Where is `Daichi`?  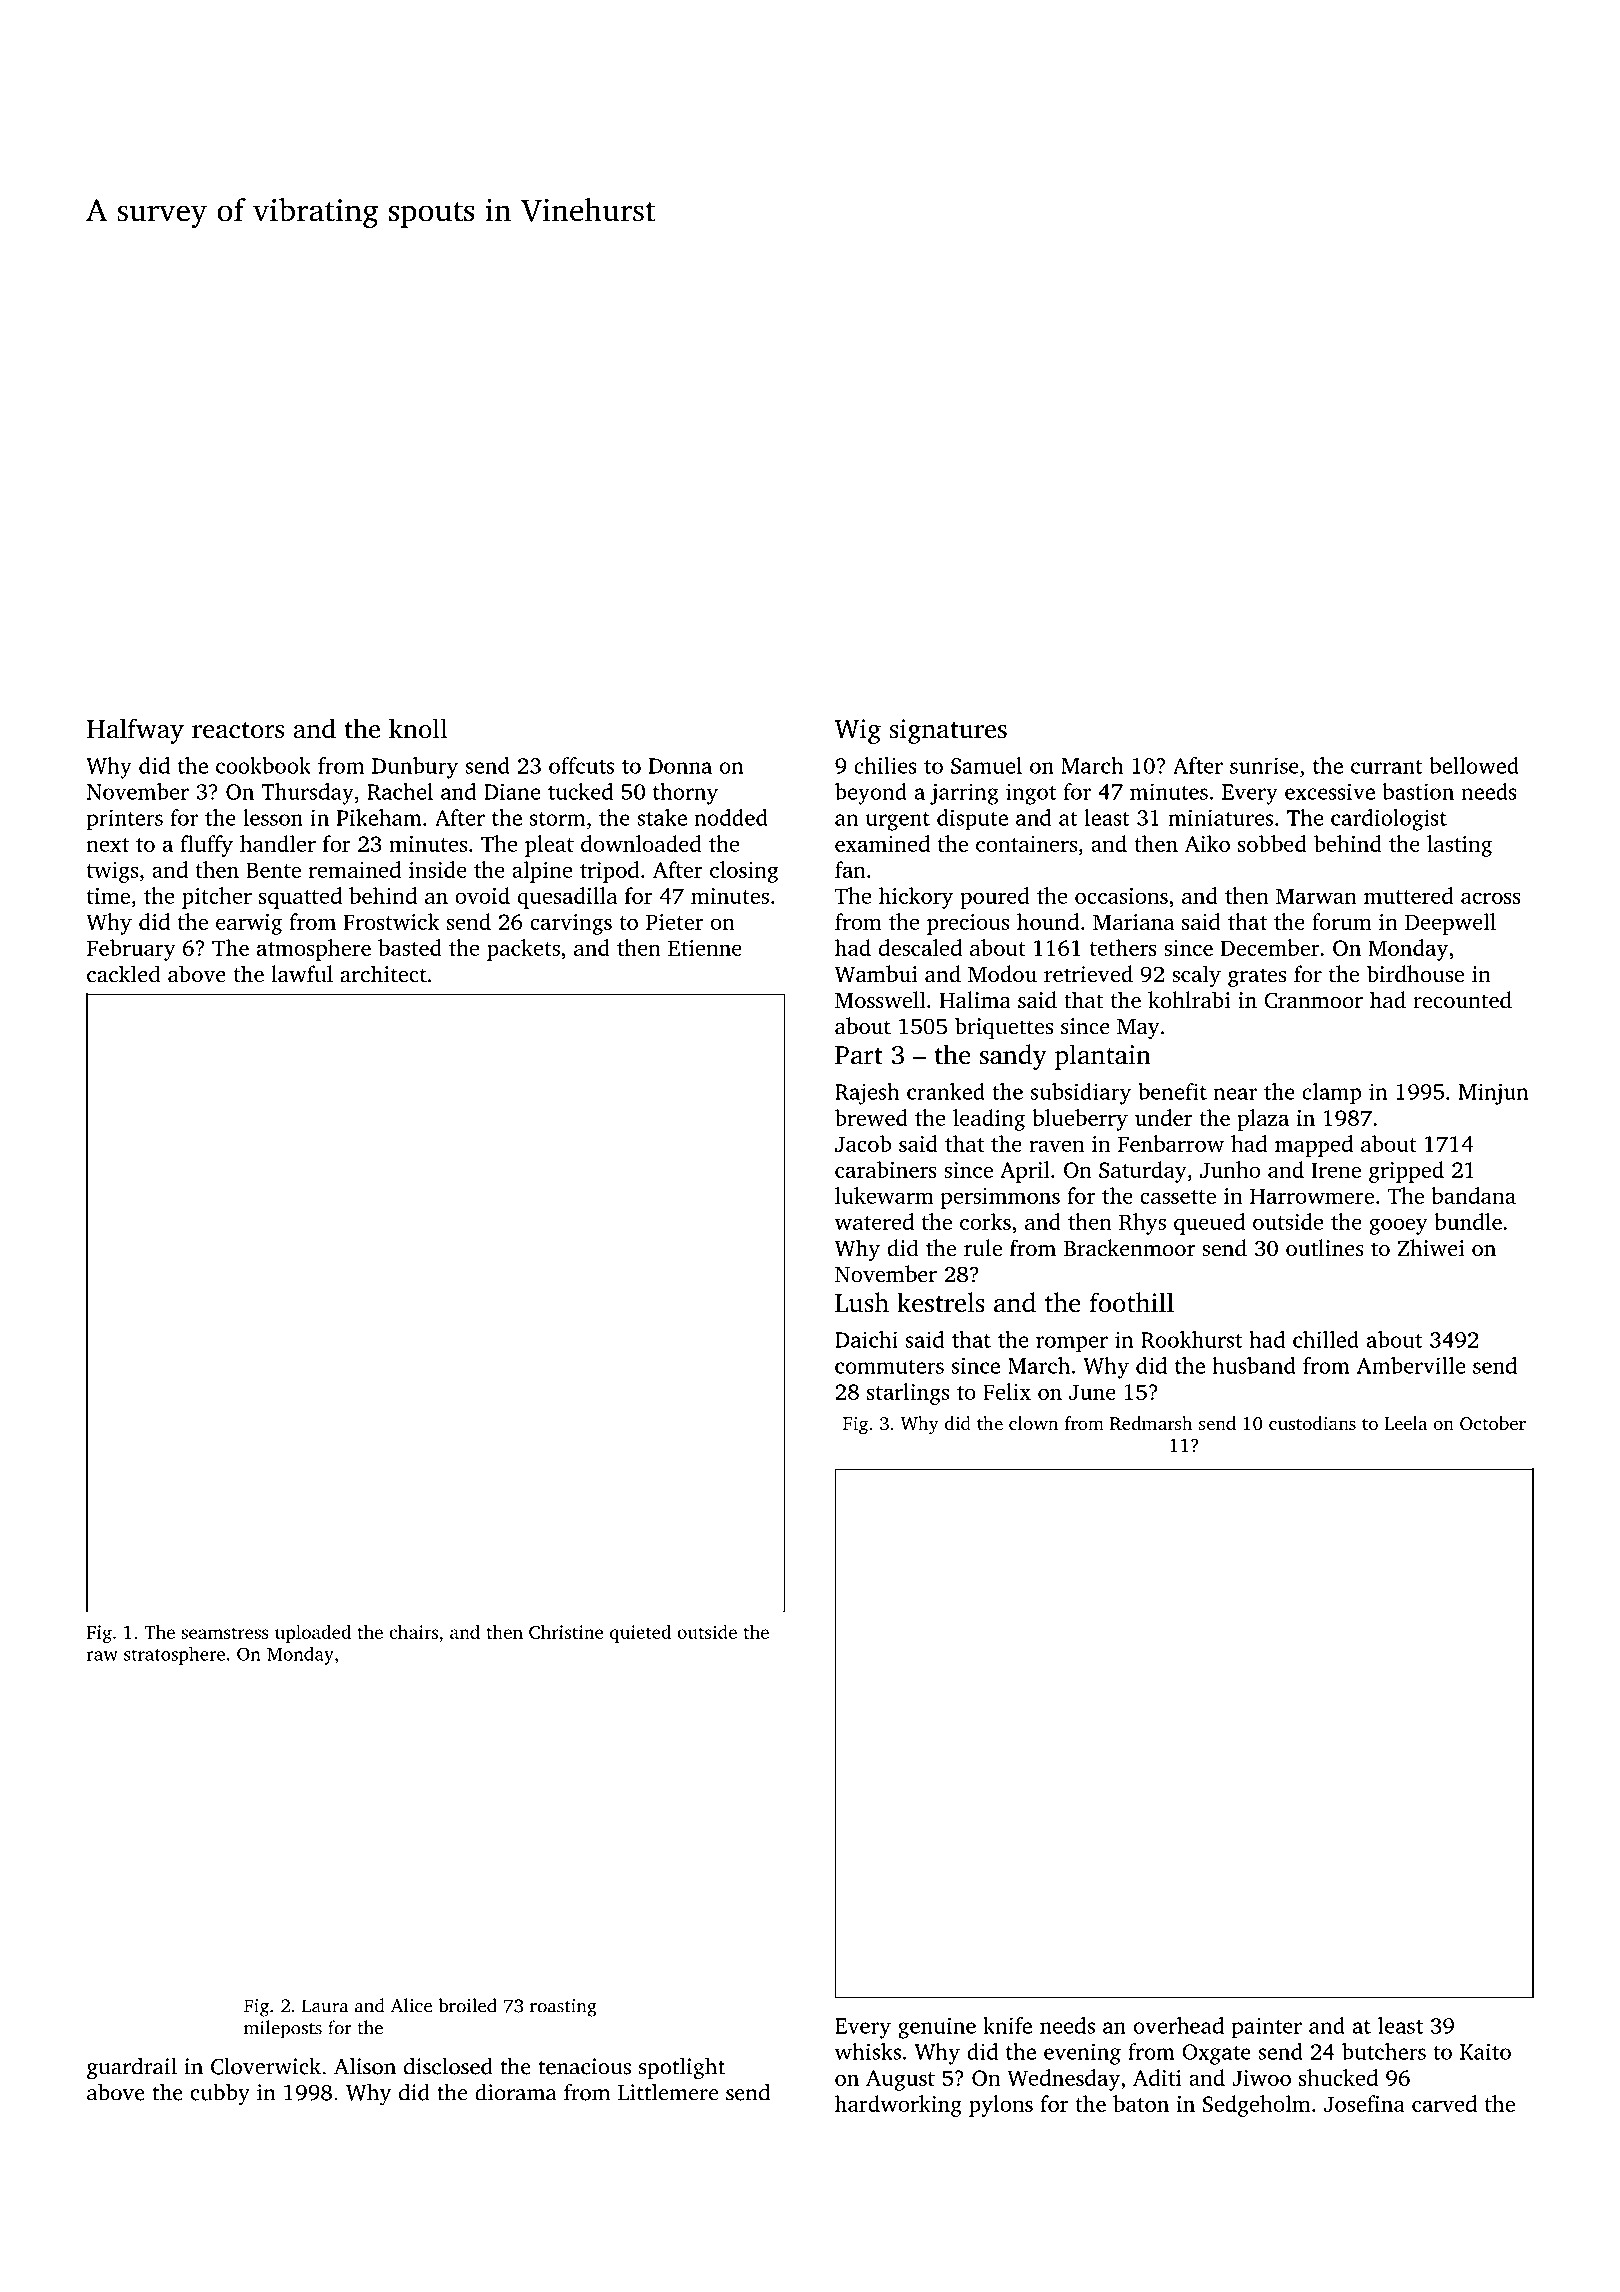 Daichi is located at coordinates (866, 1339).
